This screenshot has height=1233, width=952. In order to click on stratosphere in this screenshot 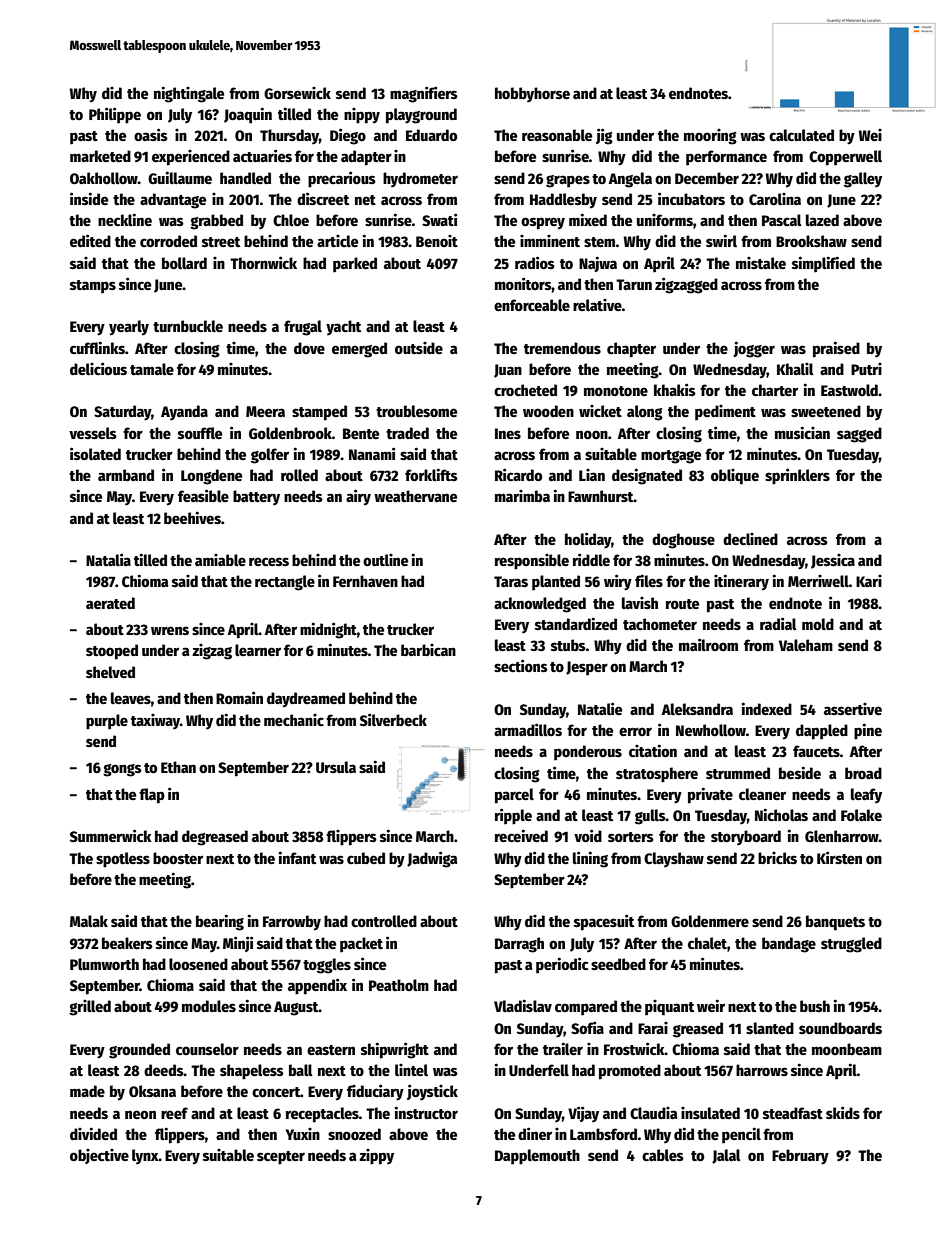, I will do `click(657, 775)`.
